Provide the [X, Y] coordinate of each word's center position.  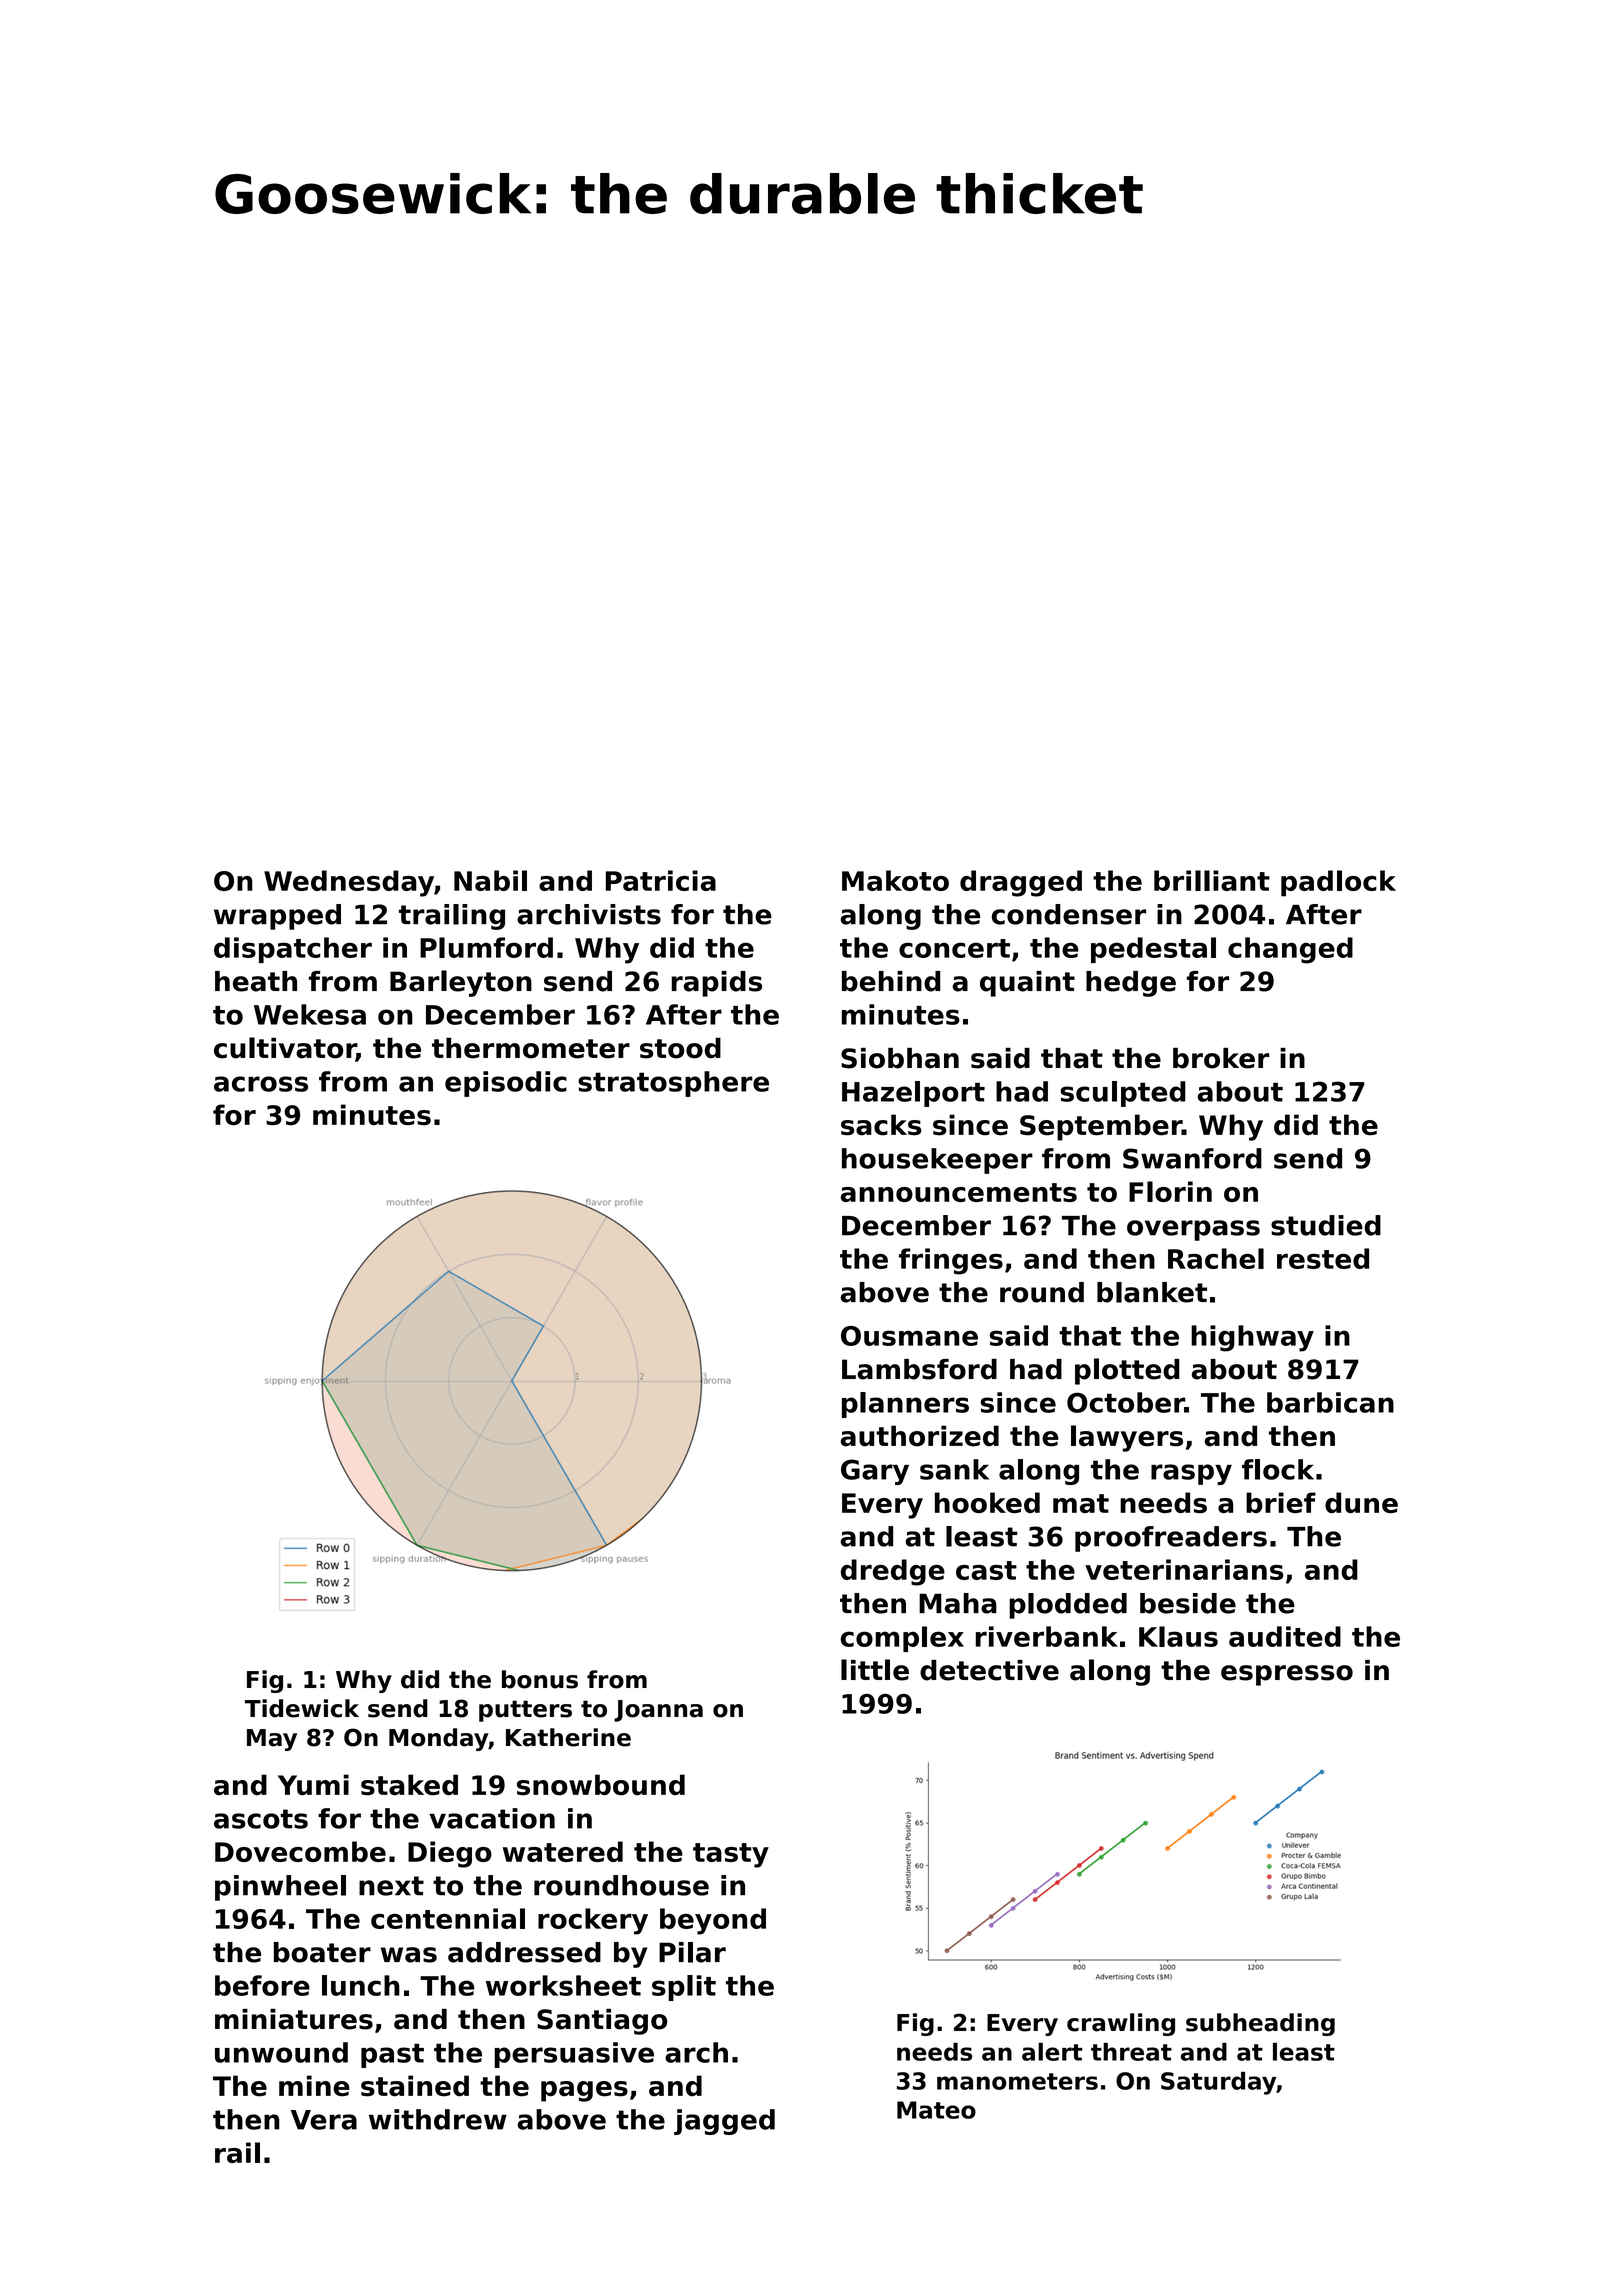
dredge [893, 1572]
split [684, 1988]
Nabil [490, 880]
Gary [875, 1472]
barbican [1330, 1402]
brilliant [1212, 880]
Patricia [661, 880]
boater [322, 1952]
